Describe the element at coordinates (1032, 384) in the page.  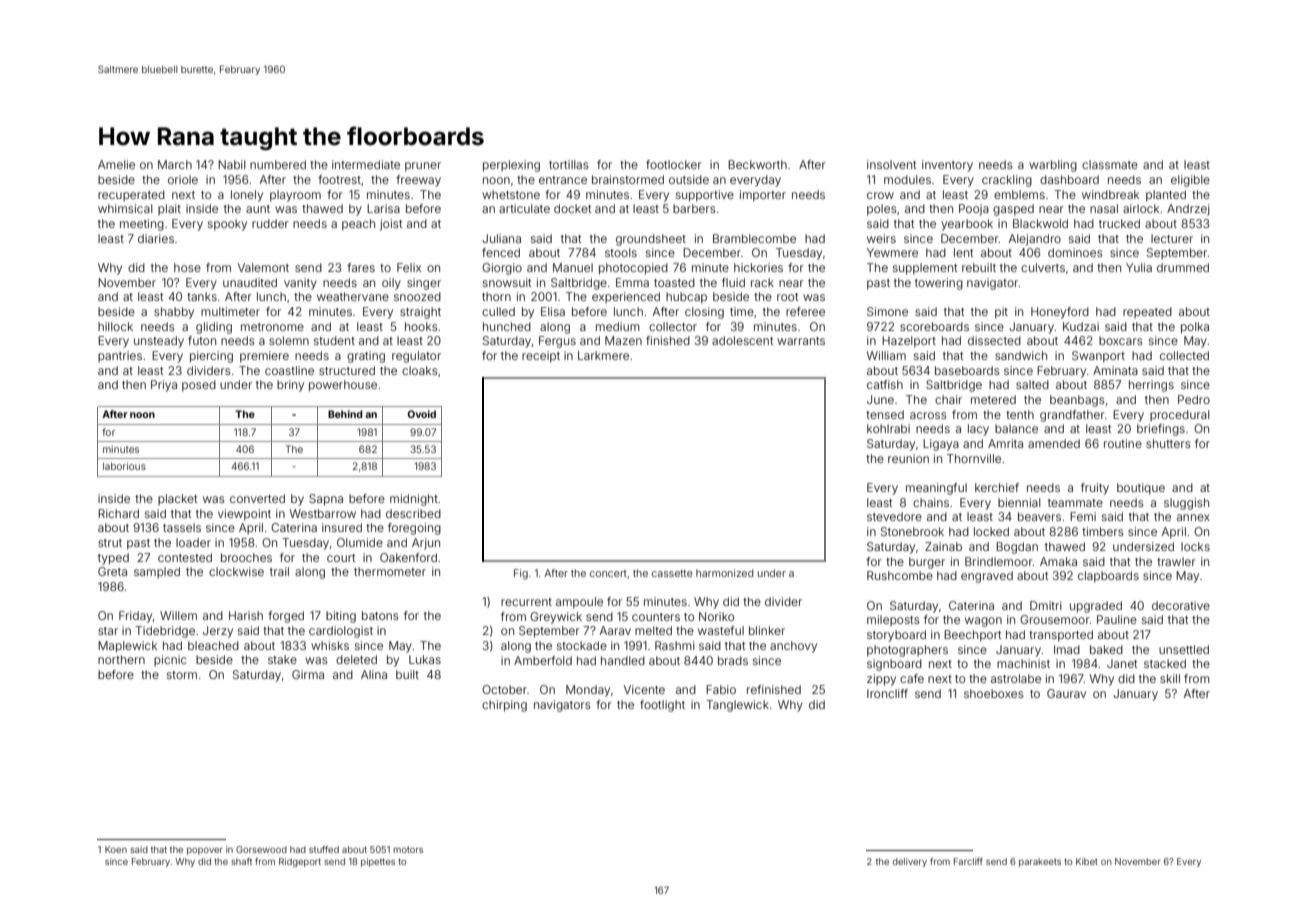
I see `salted` at that location.
